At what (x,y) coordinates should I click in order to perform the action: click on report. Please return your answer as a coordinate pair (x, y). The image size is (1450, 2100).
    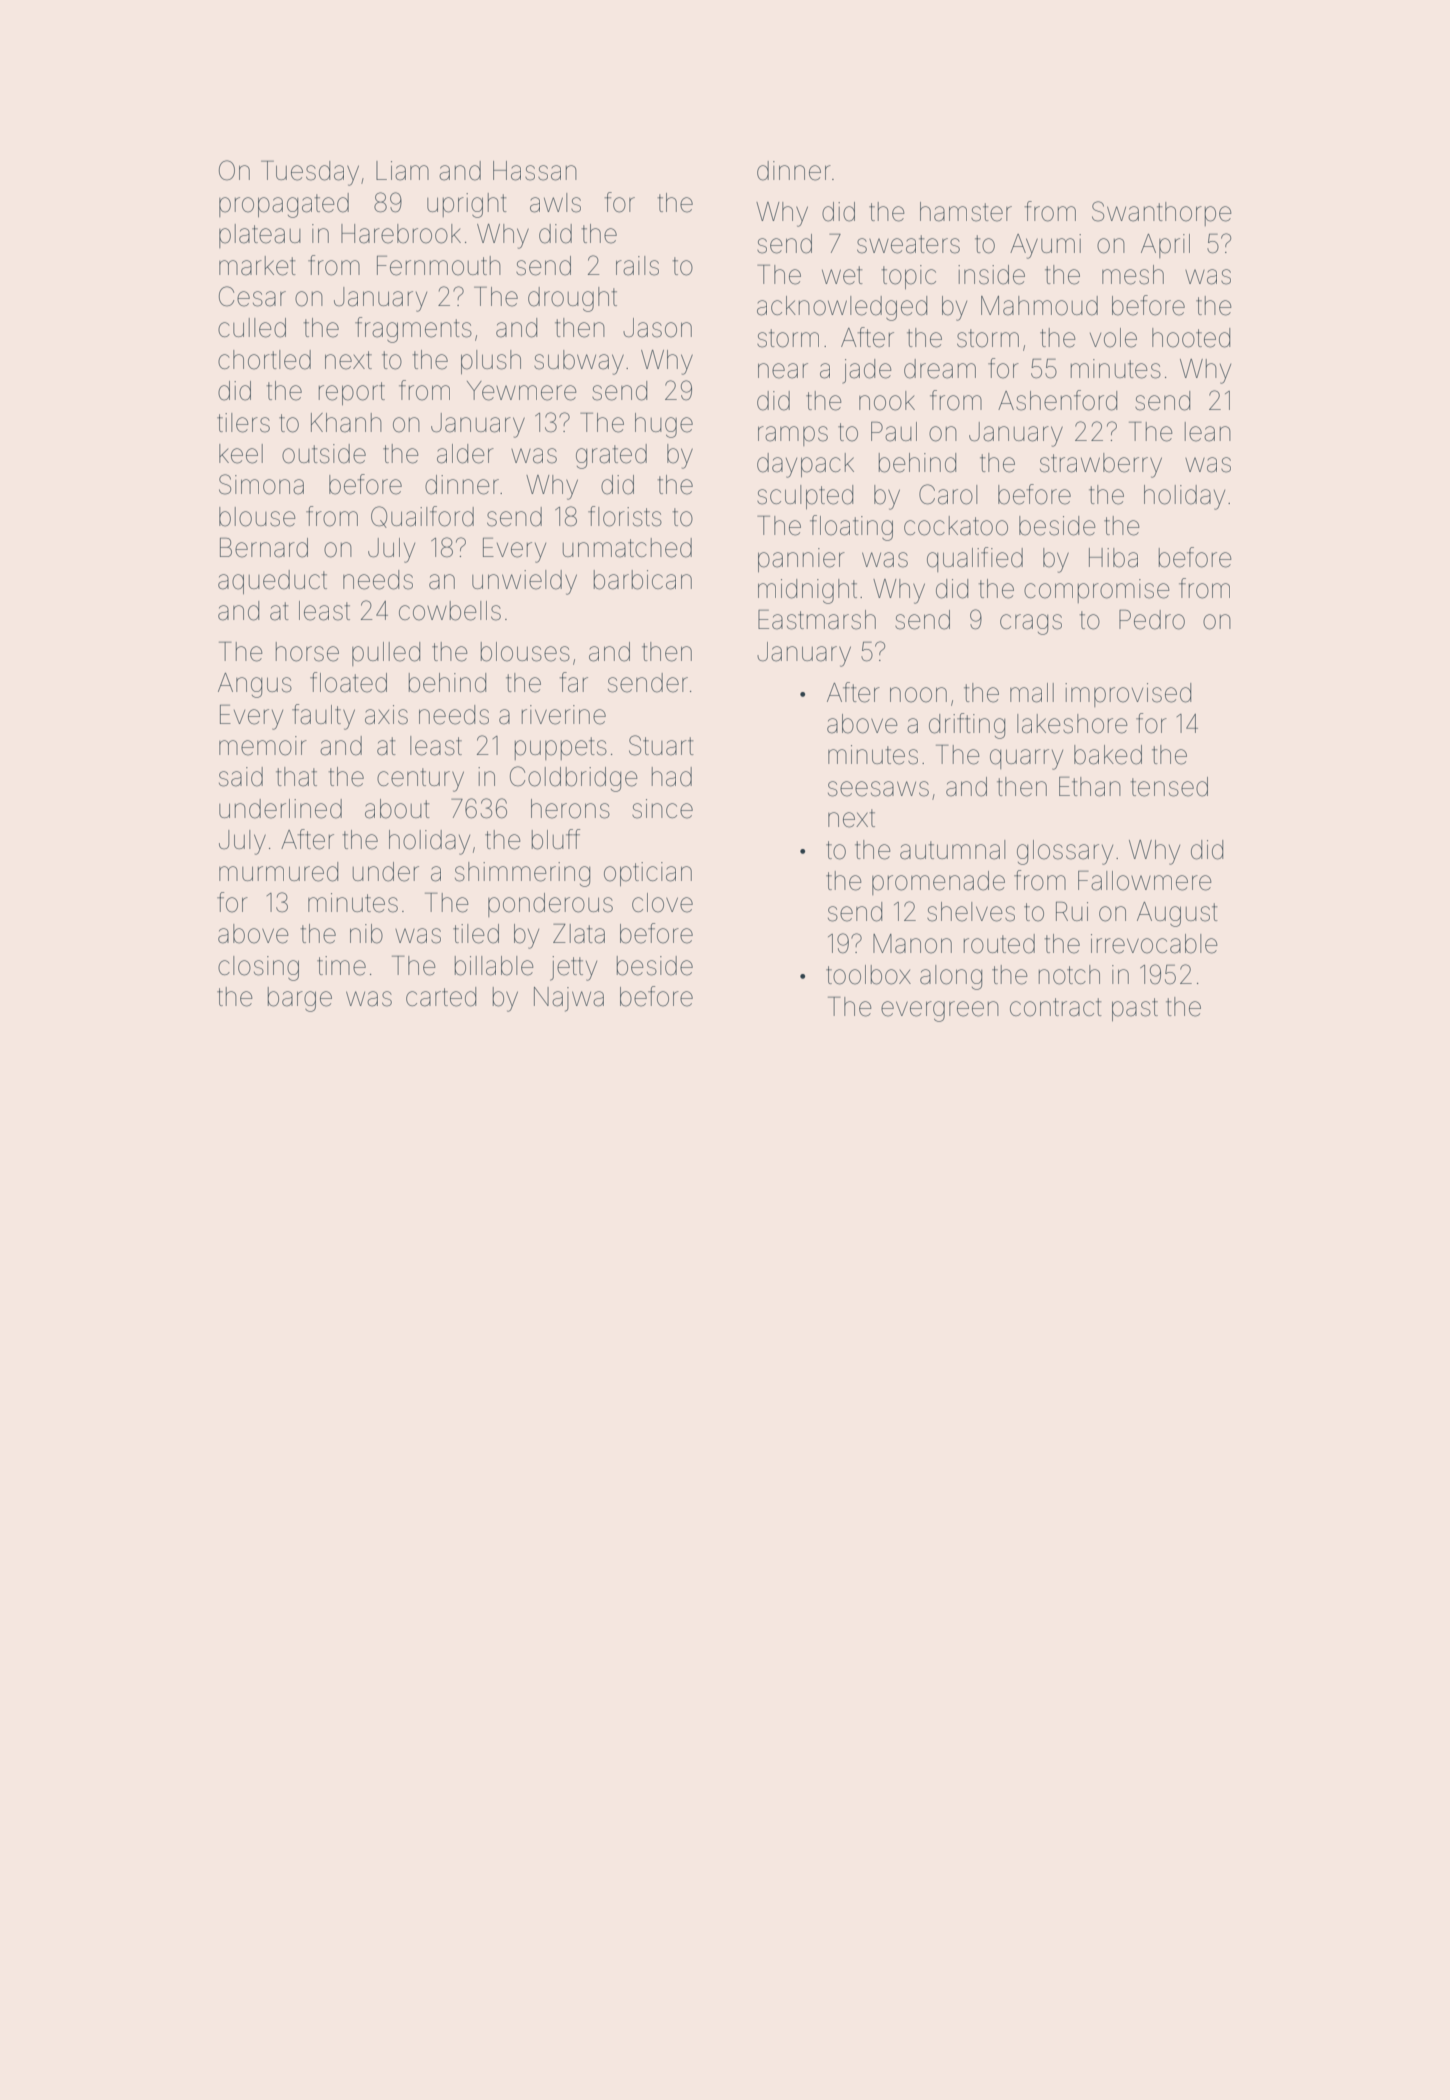
    Looking at the image, I should click on (352, 393).
